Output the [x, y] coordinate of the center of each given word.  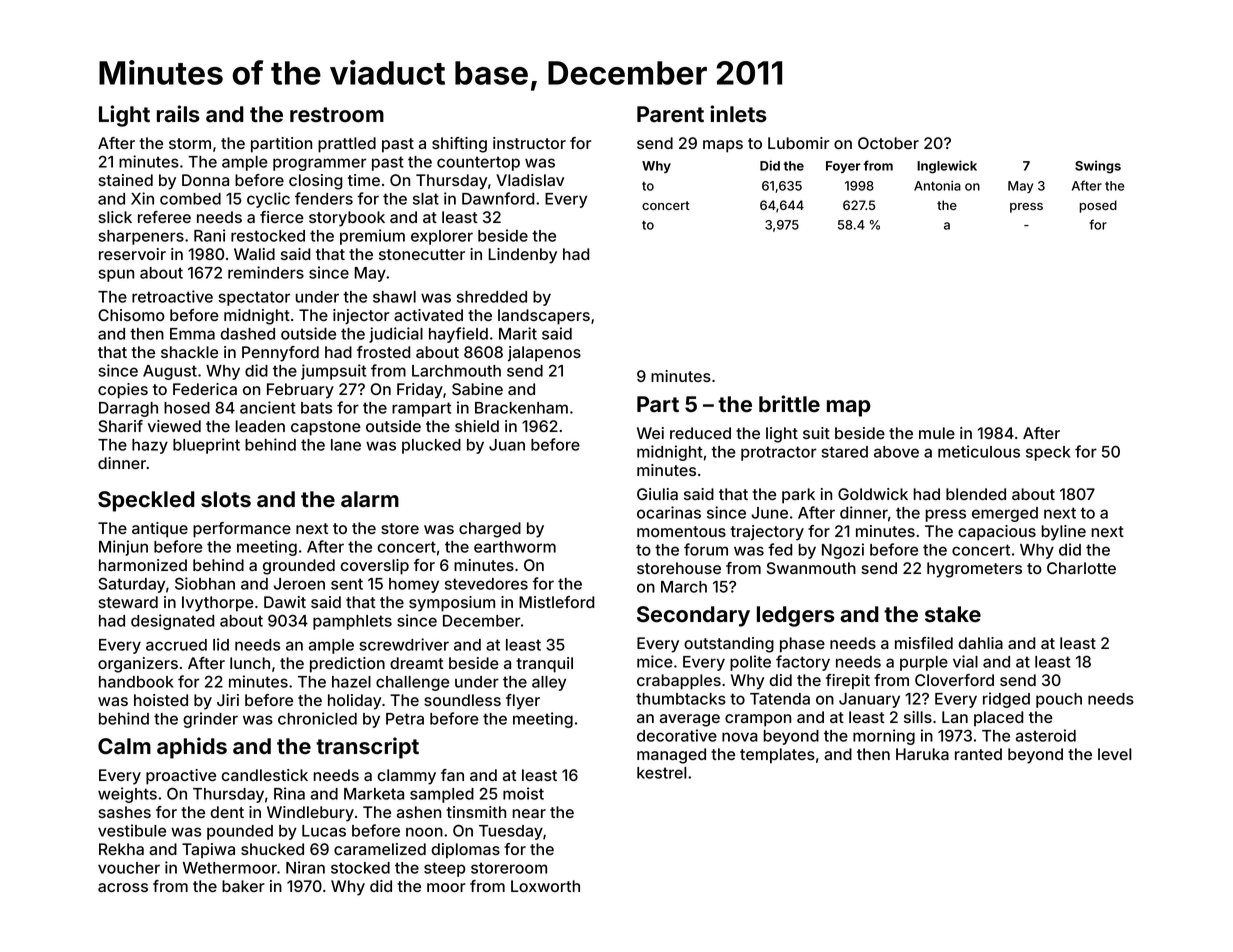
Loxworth [545, 886]
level [1115, 754]
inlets [738, 114]
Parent [670, 114]
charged [490, 530]
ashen [419, 812]
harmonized [143, 565]
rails [178, 114]
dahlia [980, 643]
